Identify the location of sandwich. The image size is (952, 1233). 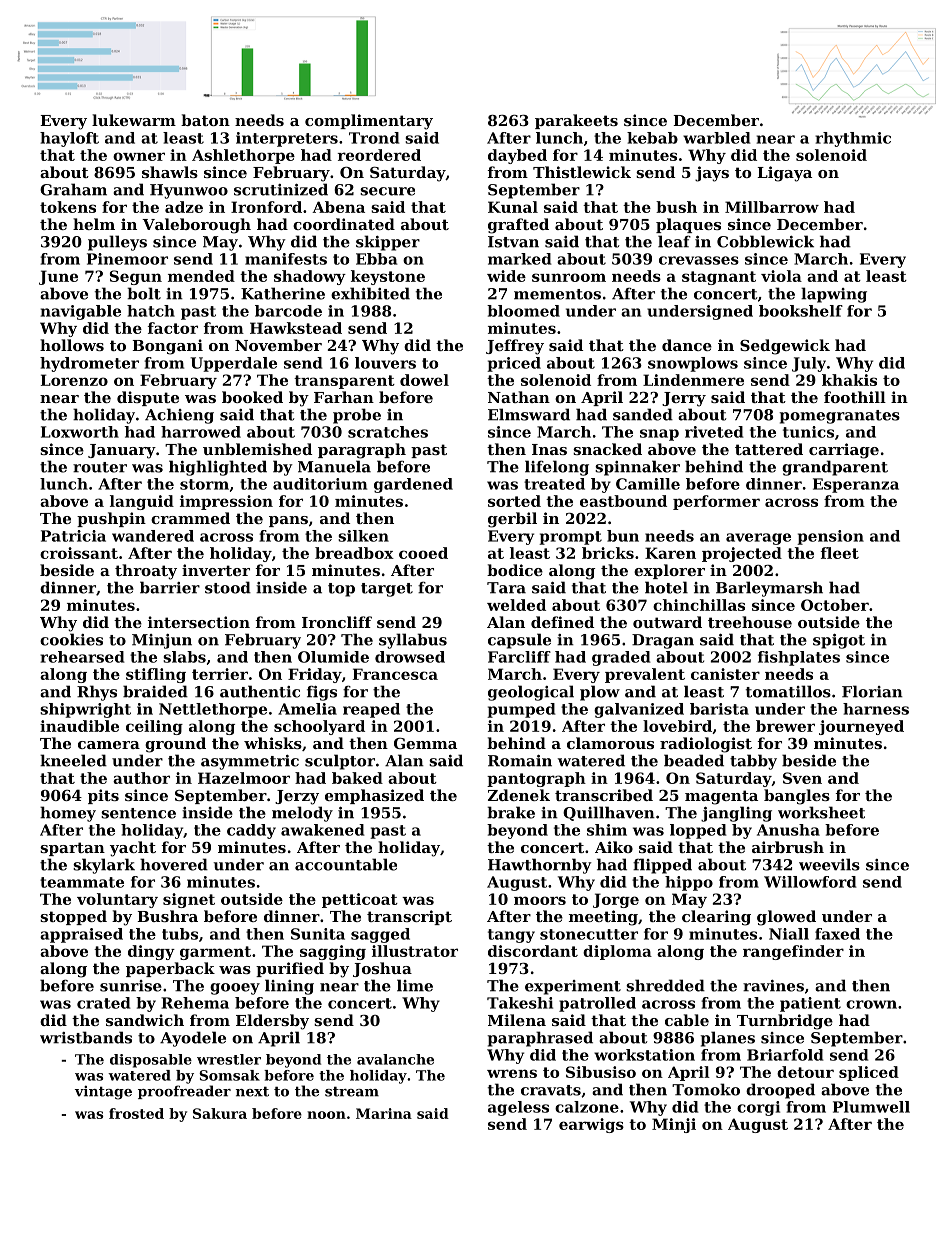
(145, 1020).
